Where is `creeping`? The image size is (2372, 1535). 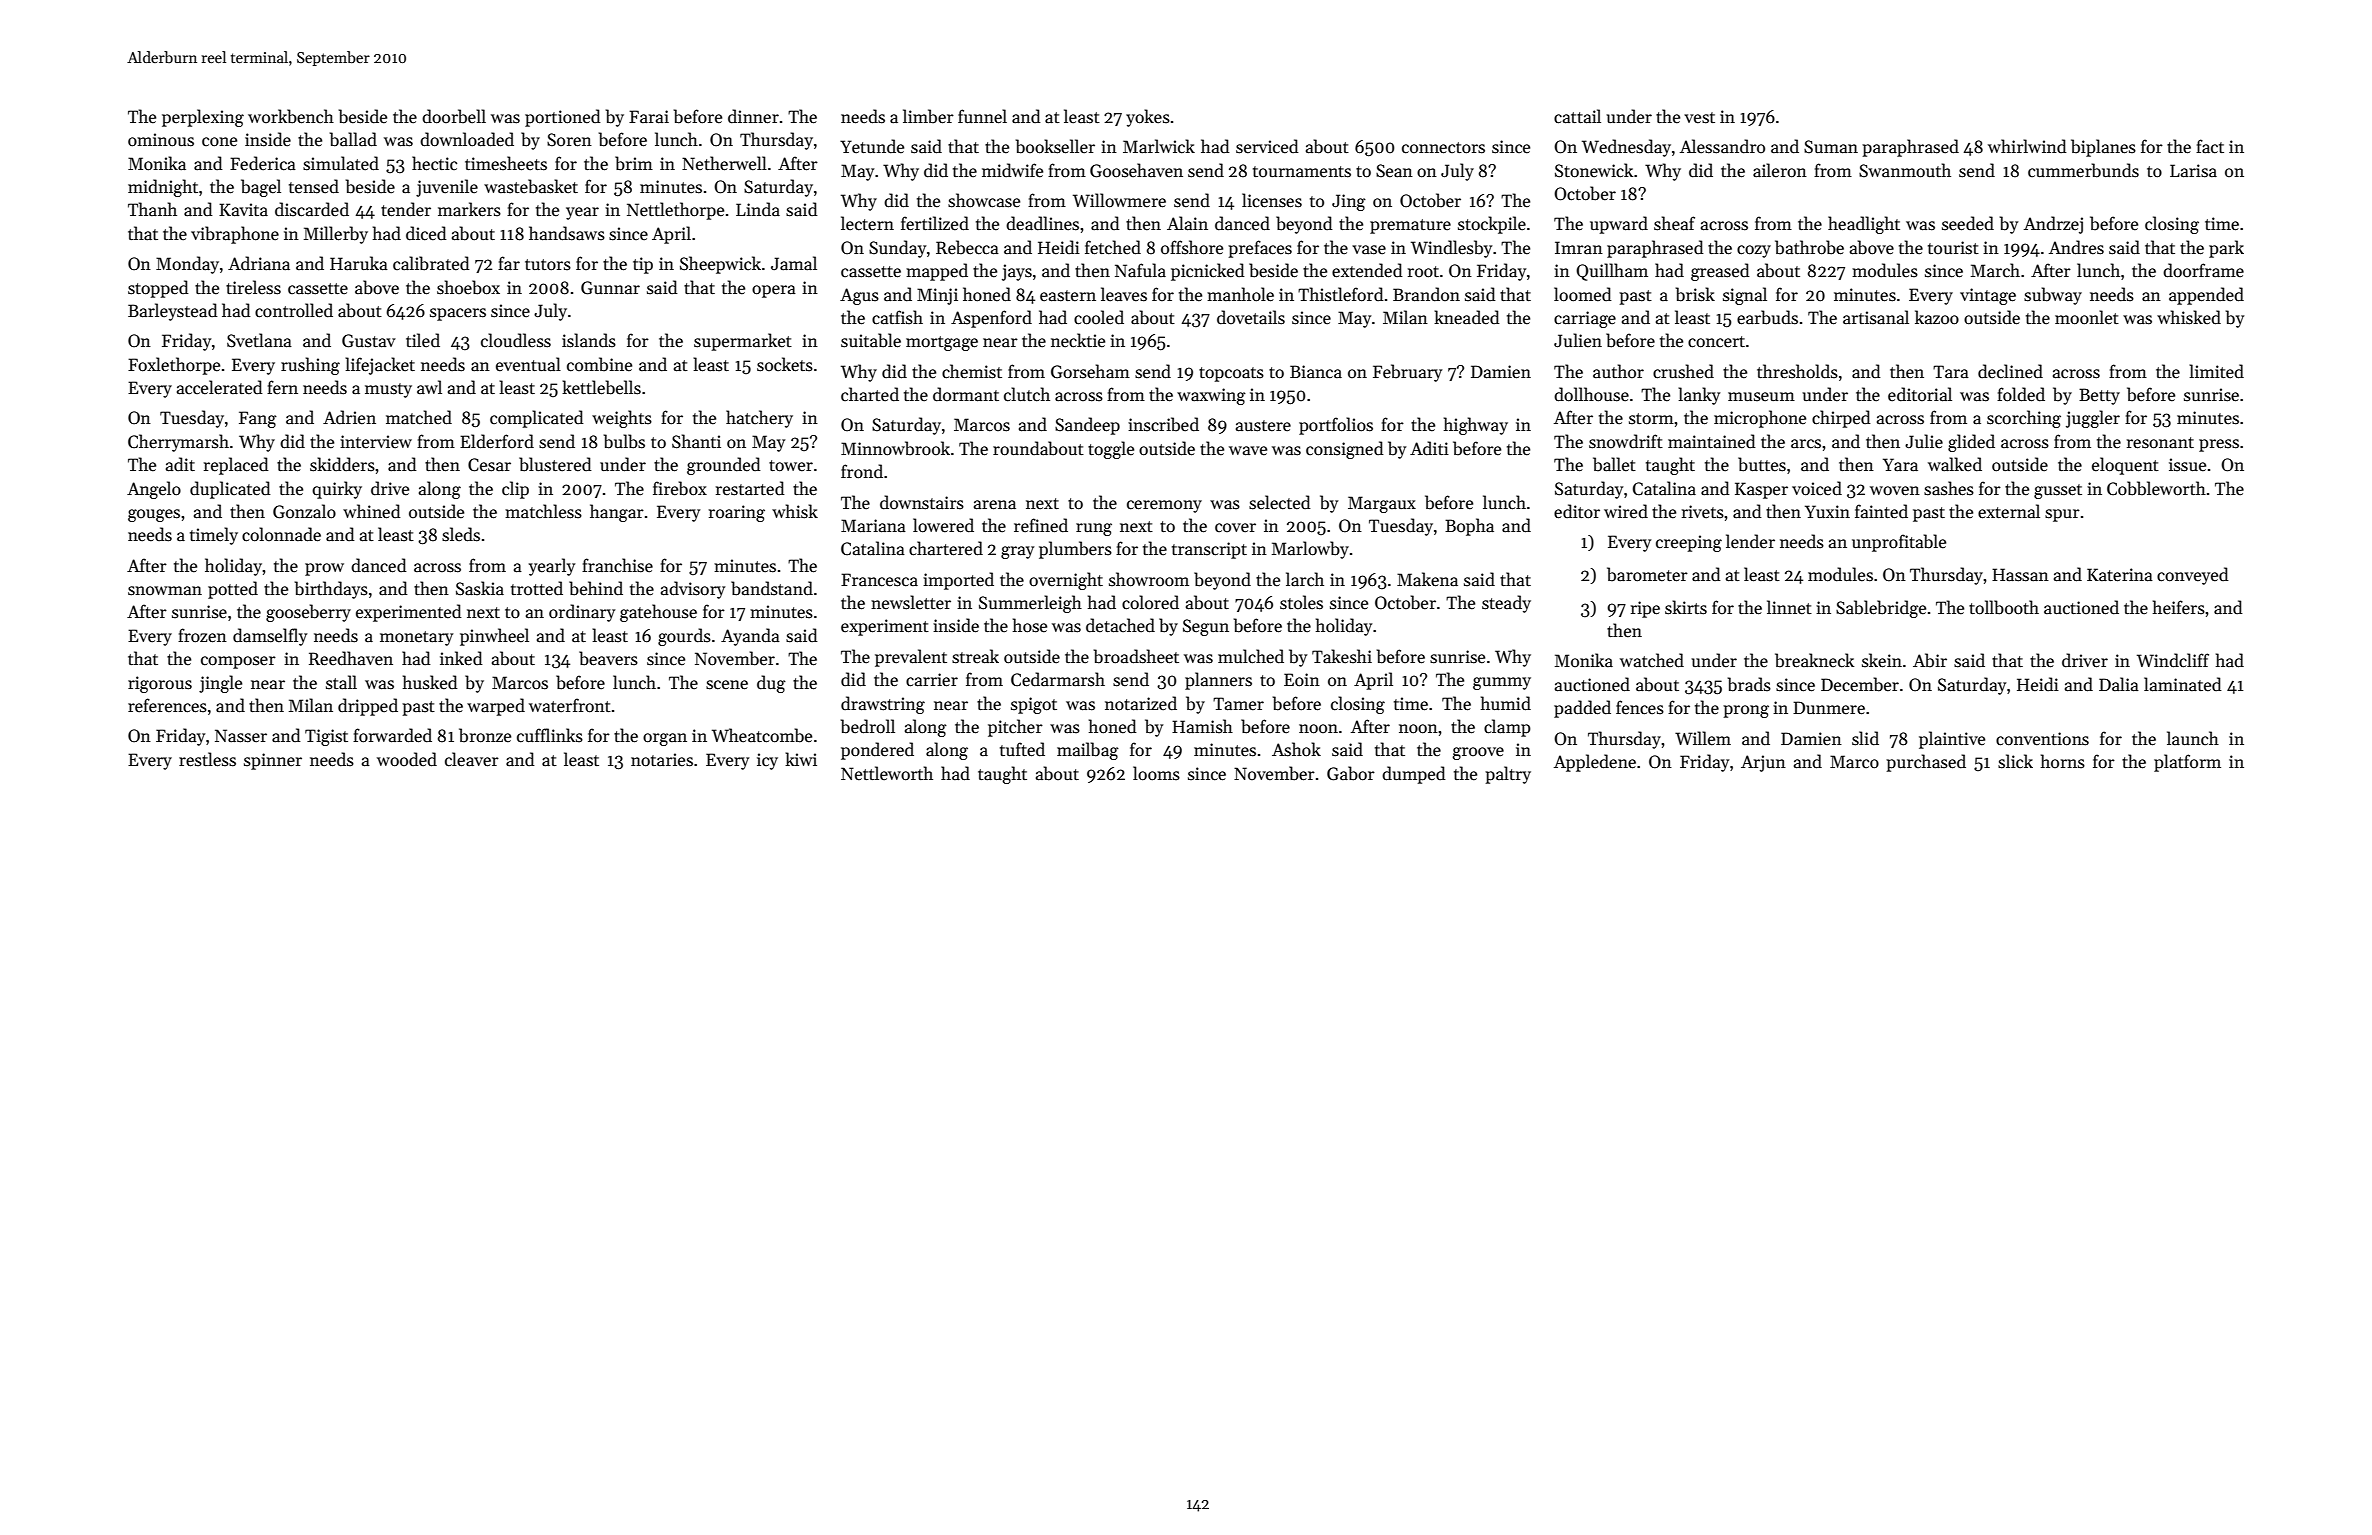
creeping is located at coordinates (1689, 543).
